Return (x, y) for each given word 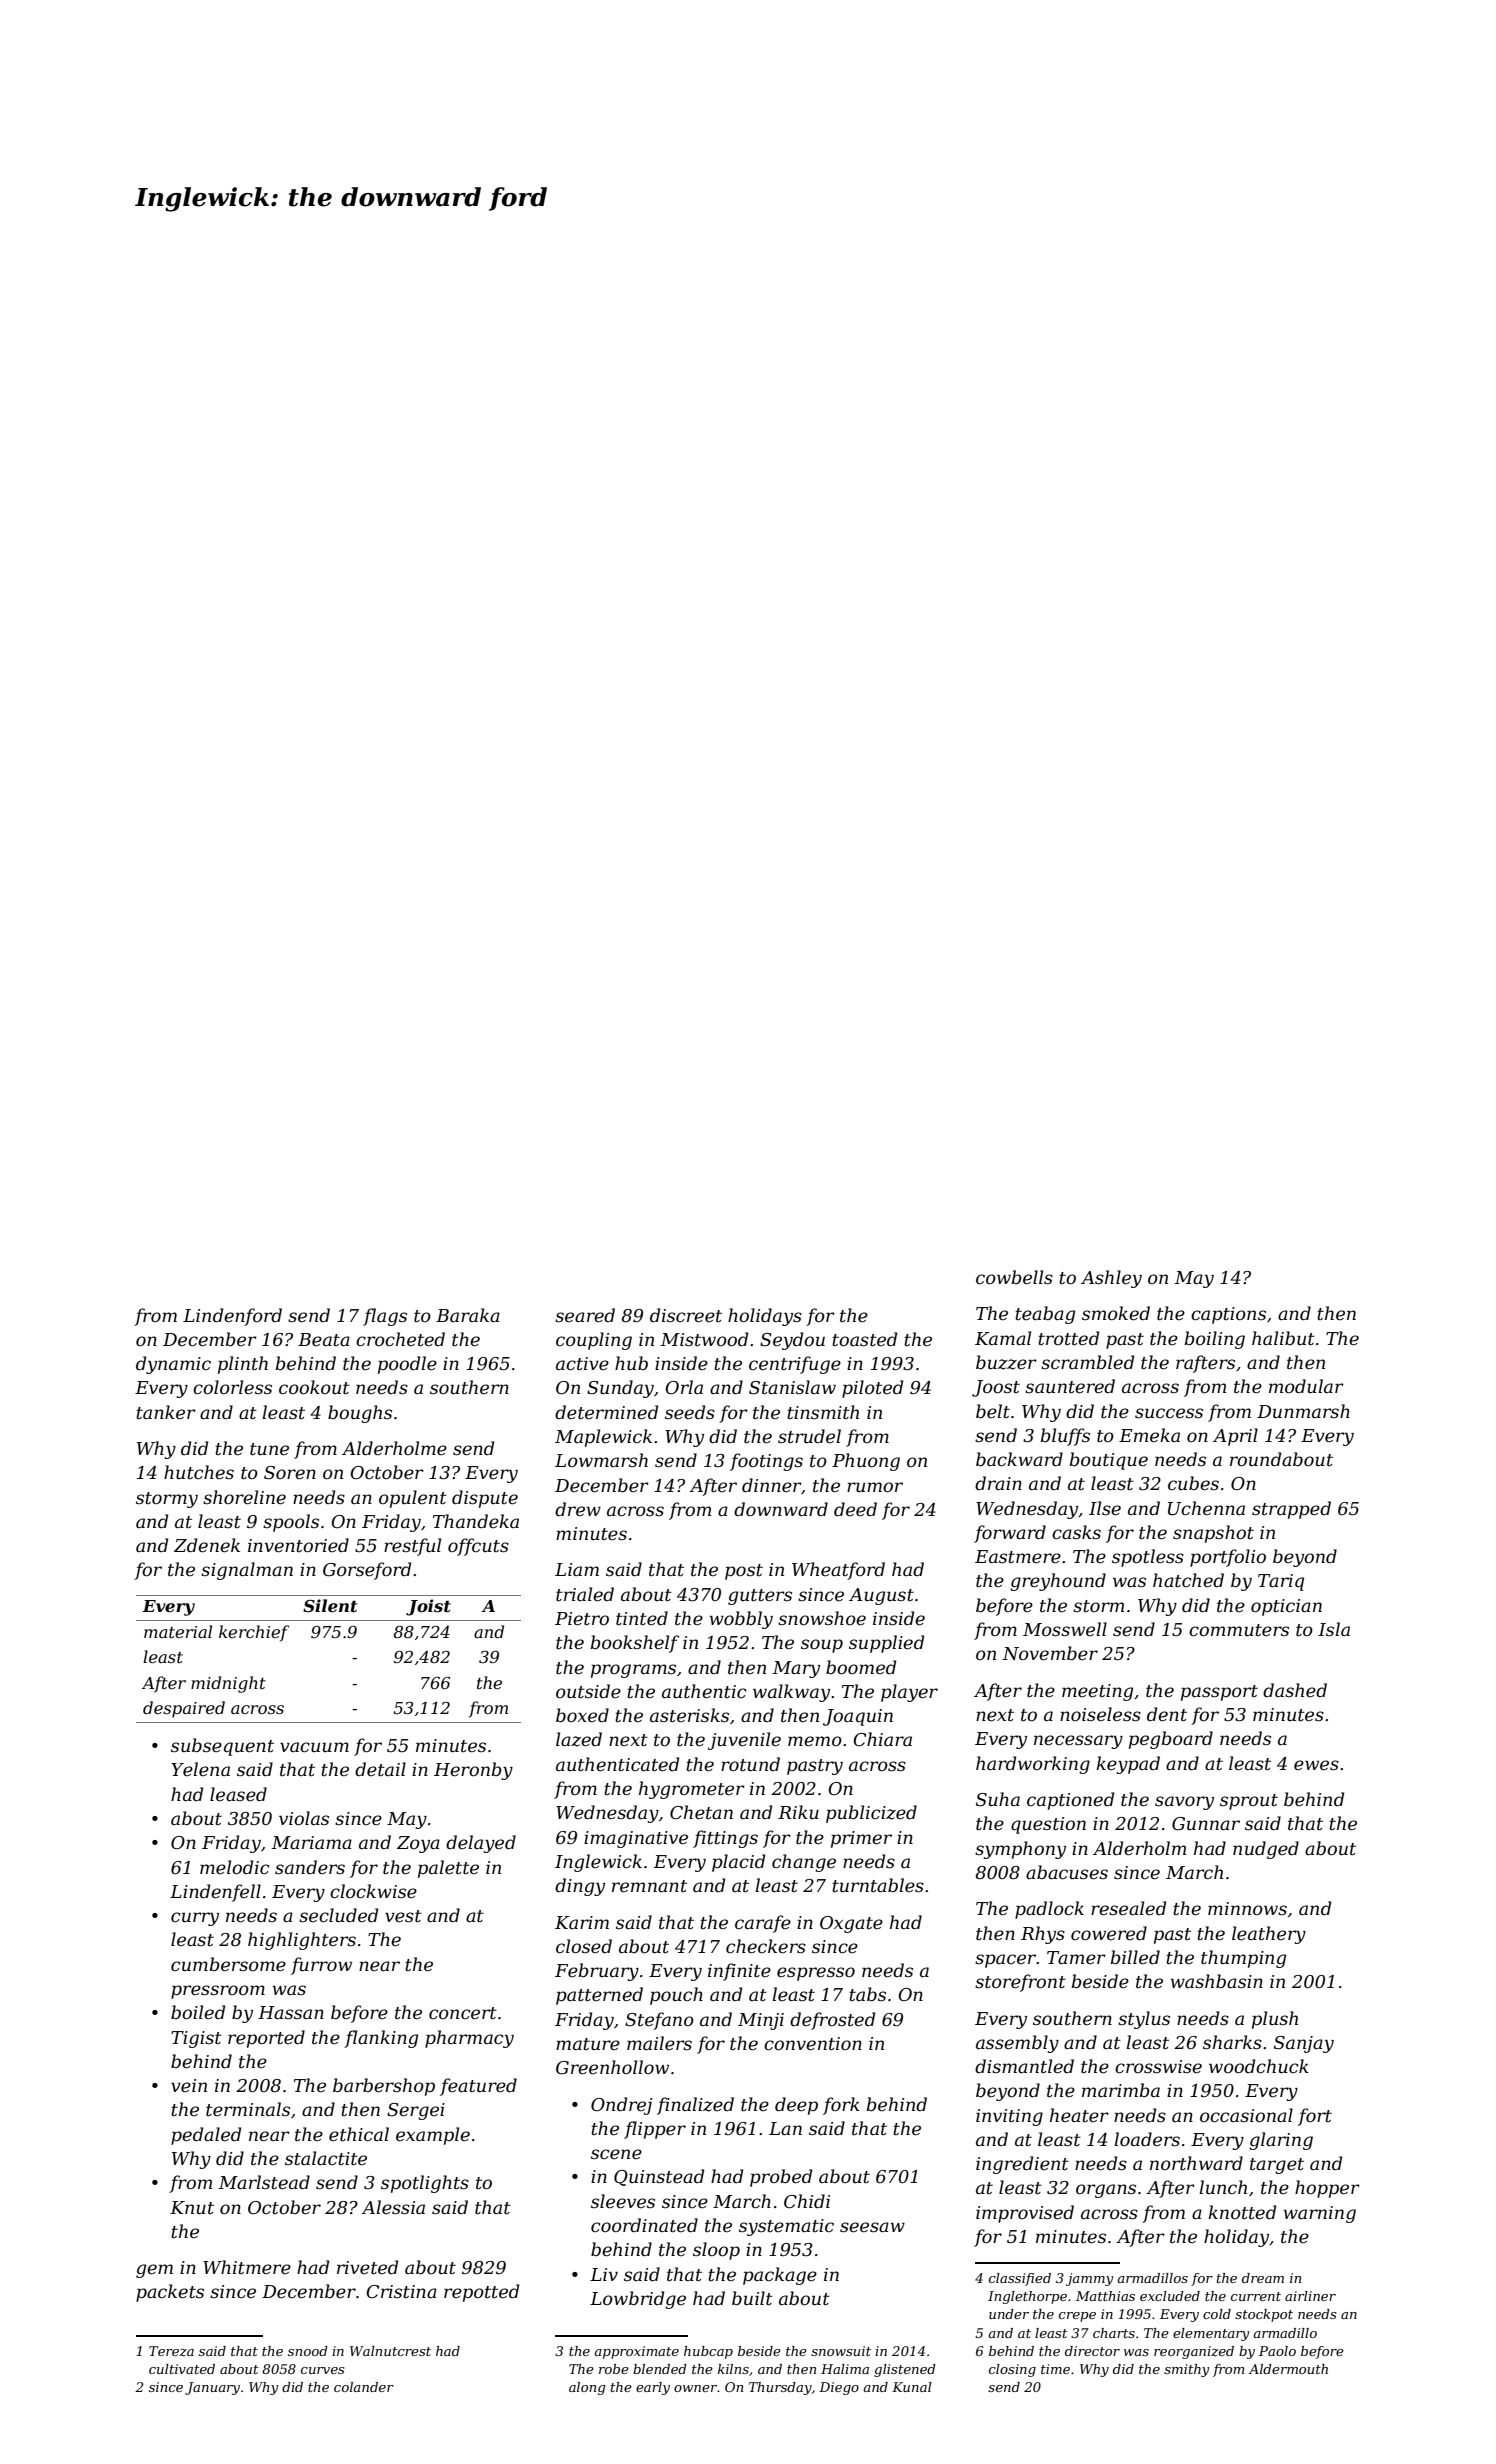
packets (170, 2293)
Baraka (468, 1315)
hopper (1327, 2189)
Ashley (1111, 1279)
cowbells (1014, 1277)
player (909, 1693)
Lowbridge (638, 2300)
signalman (247, 1571)
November (1050, 1653)
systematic (786, 2227)
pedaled (206, 2136)
